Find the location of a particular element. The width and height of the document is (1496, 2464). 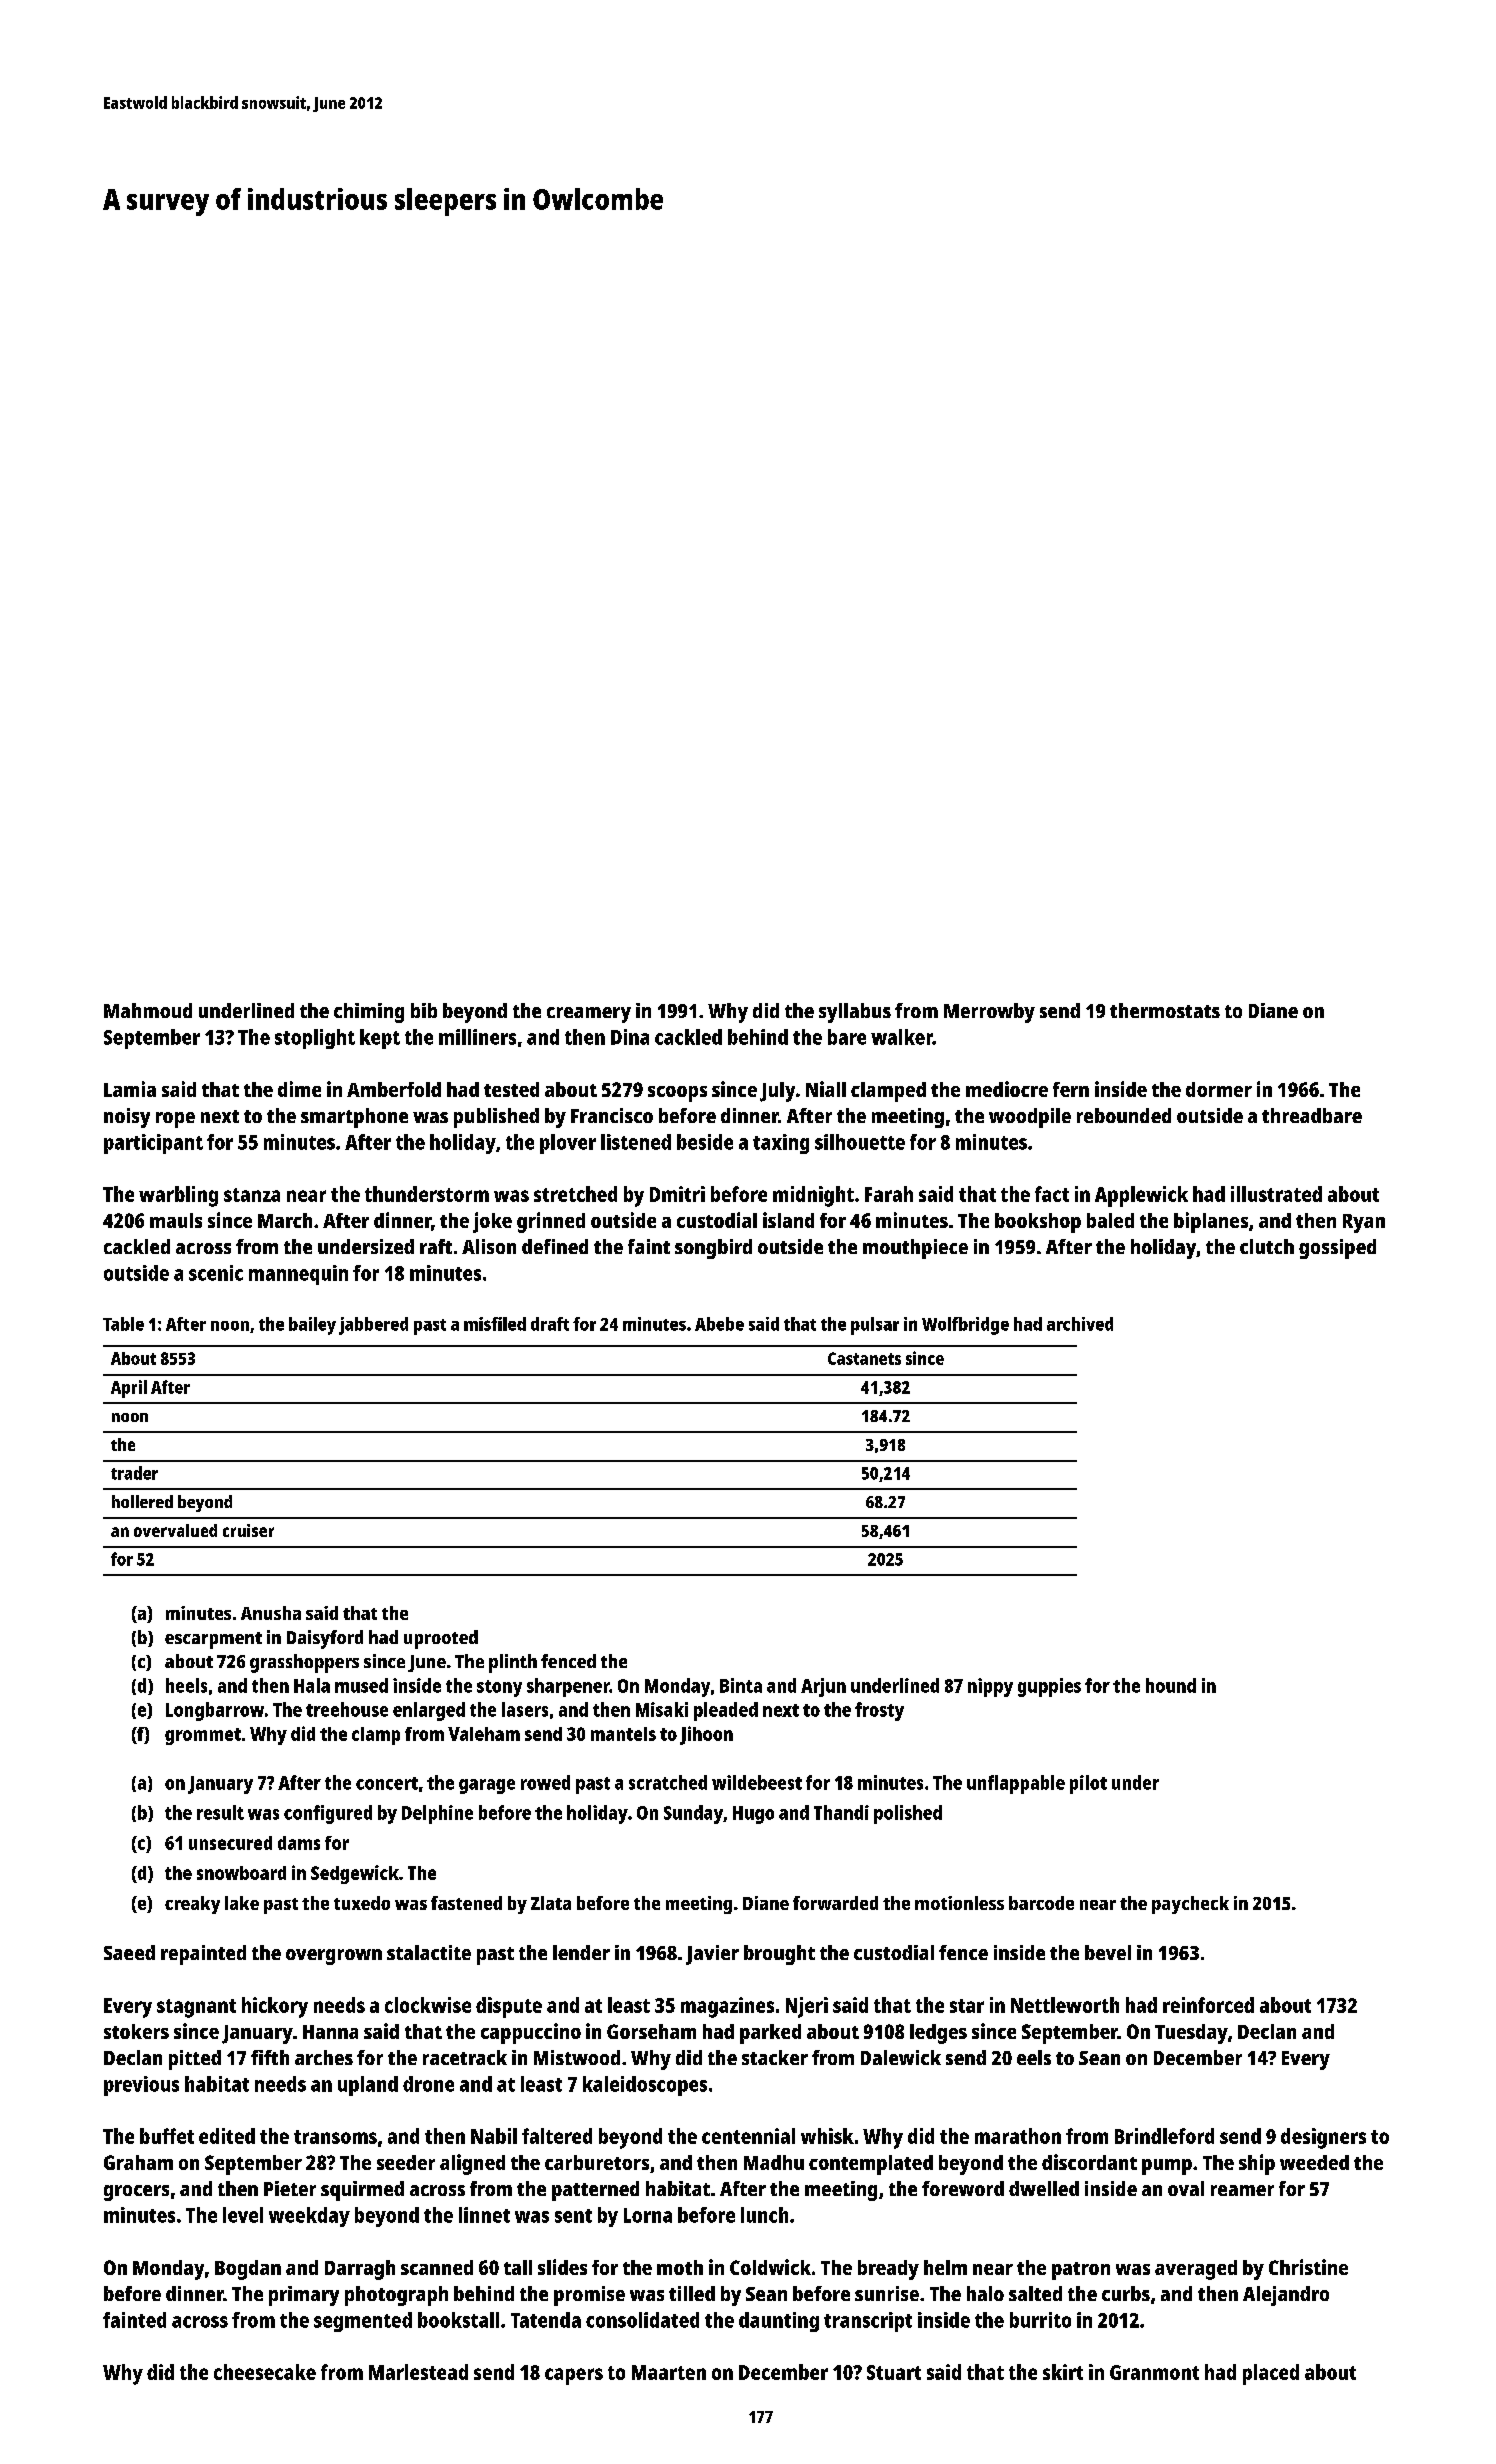

cheesecake is located at coordinates (265, 2372).
